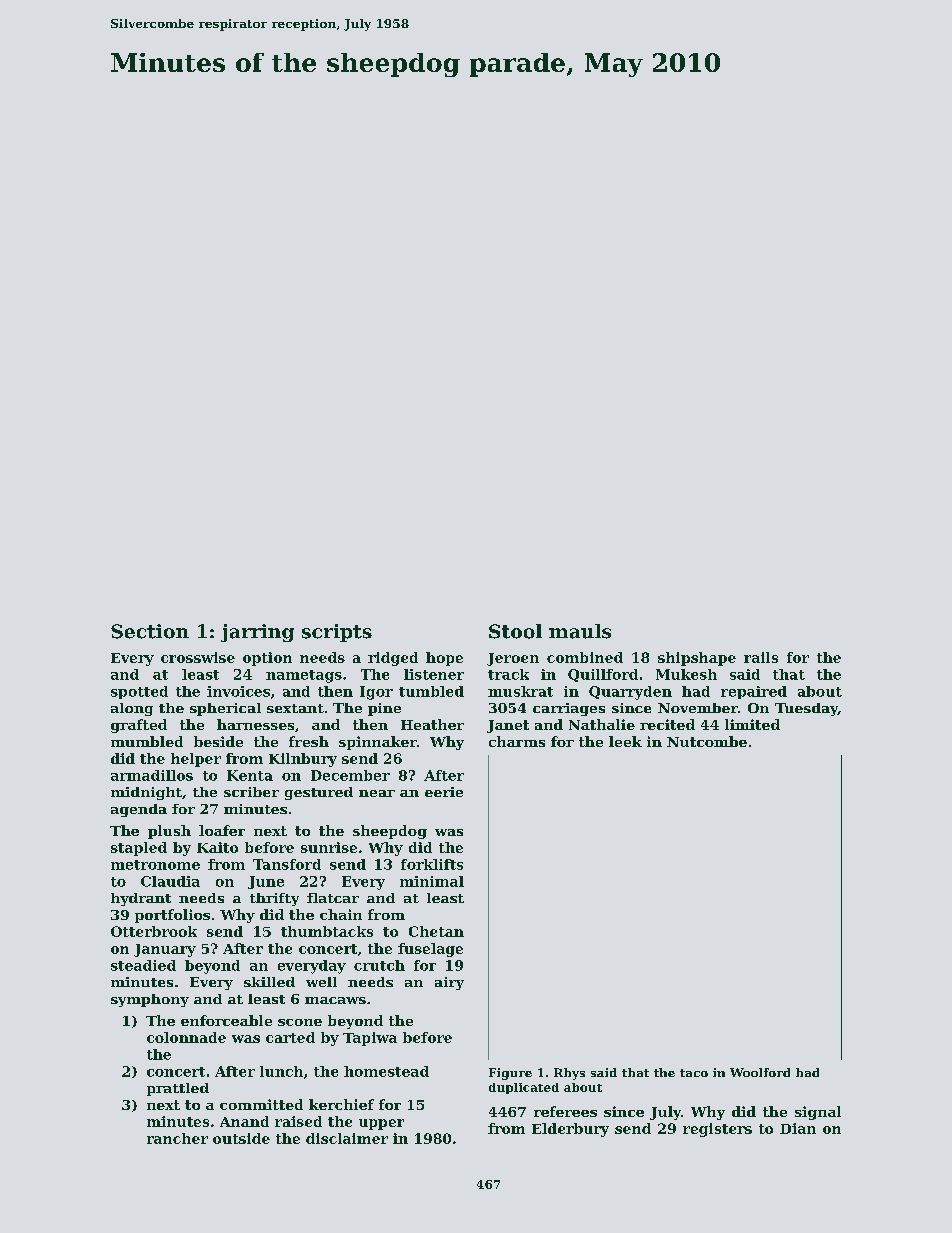 The height and width of the screenshot is (1233, 952). What do you see at coordinates (432, 864) in the screenshot?
I see `forklifts` at bounding box center [432, 864].
